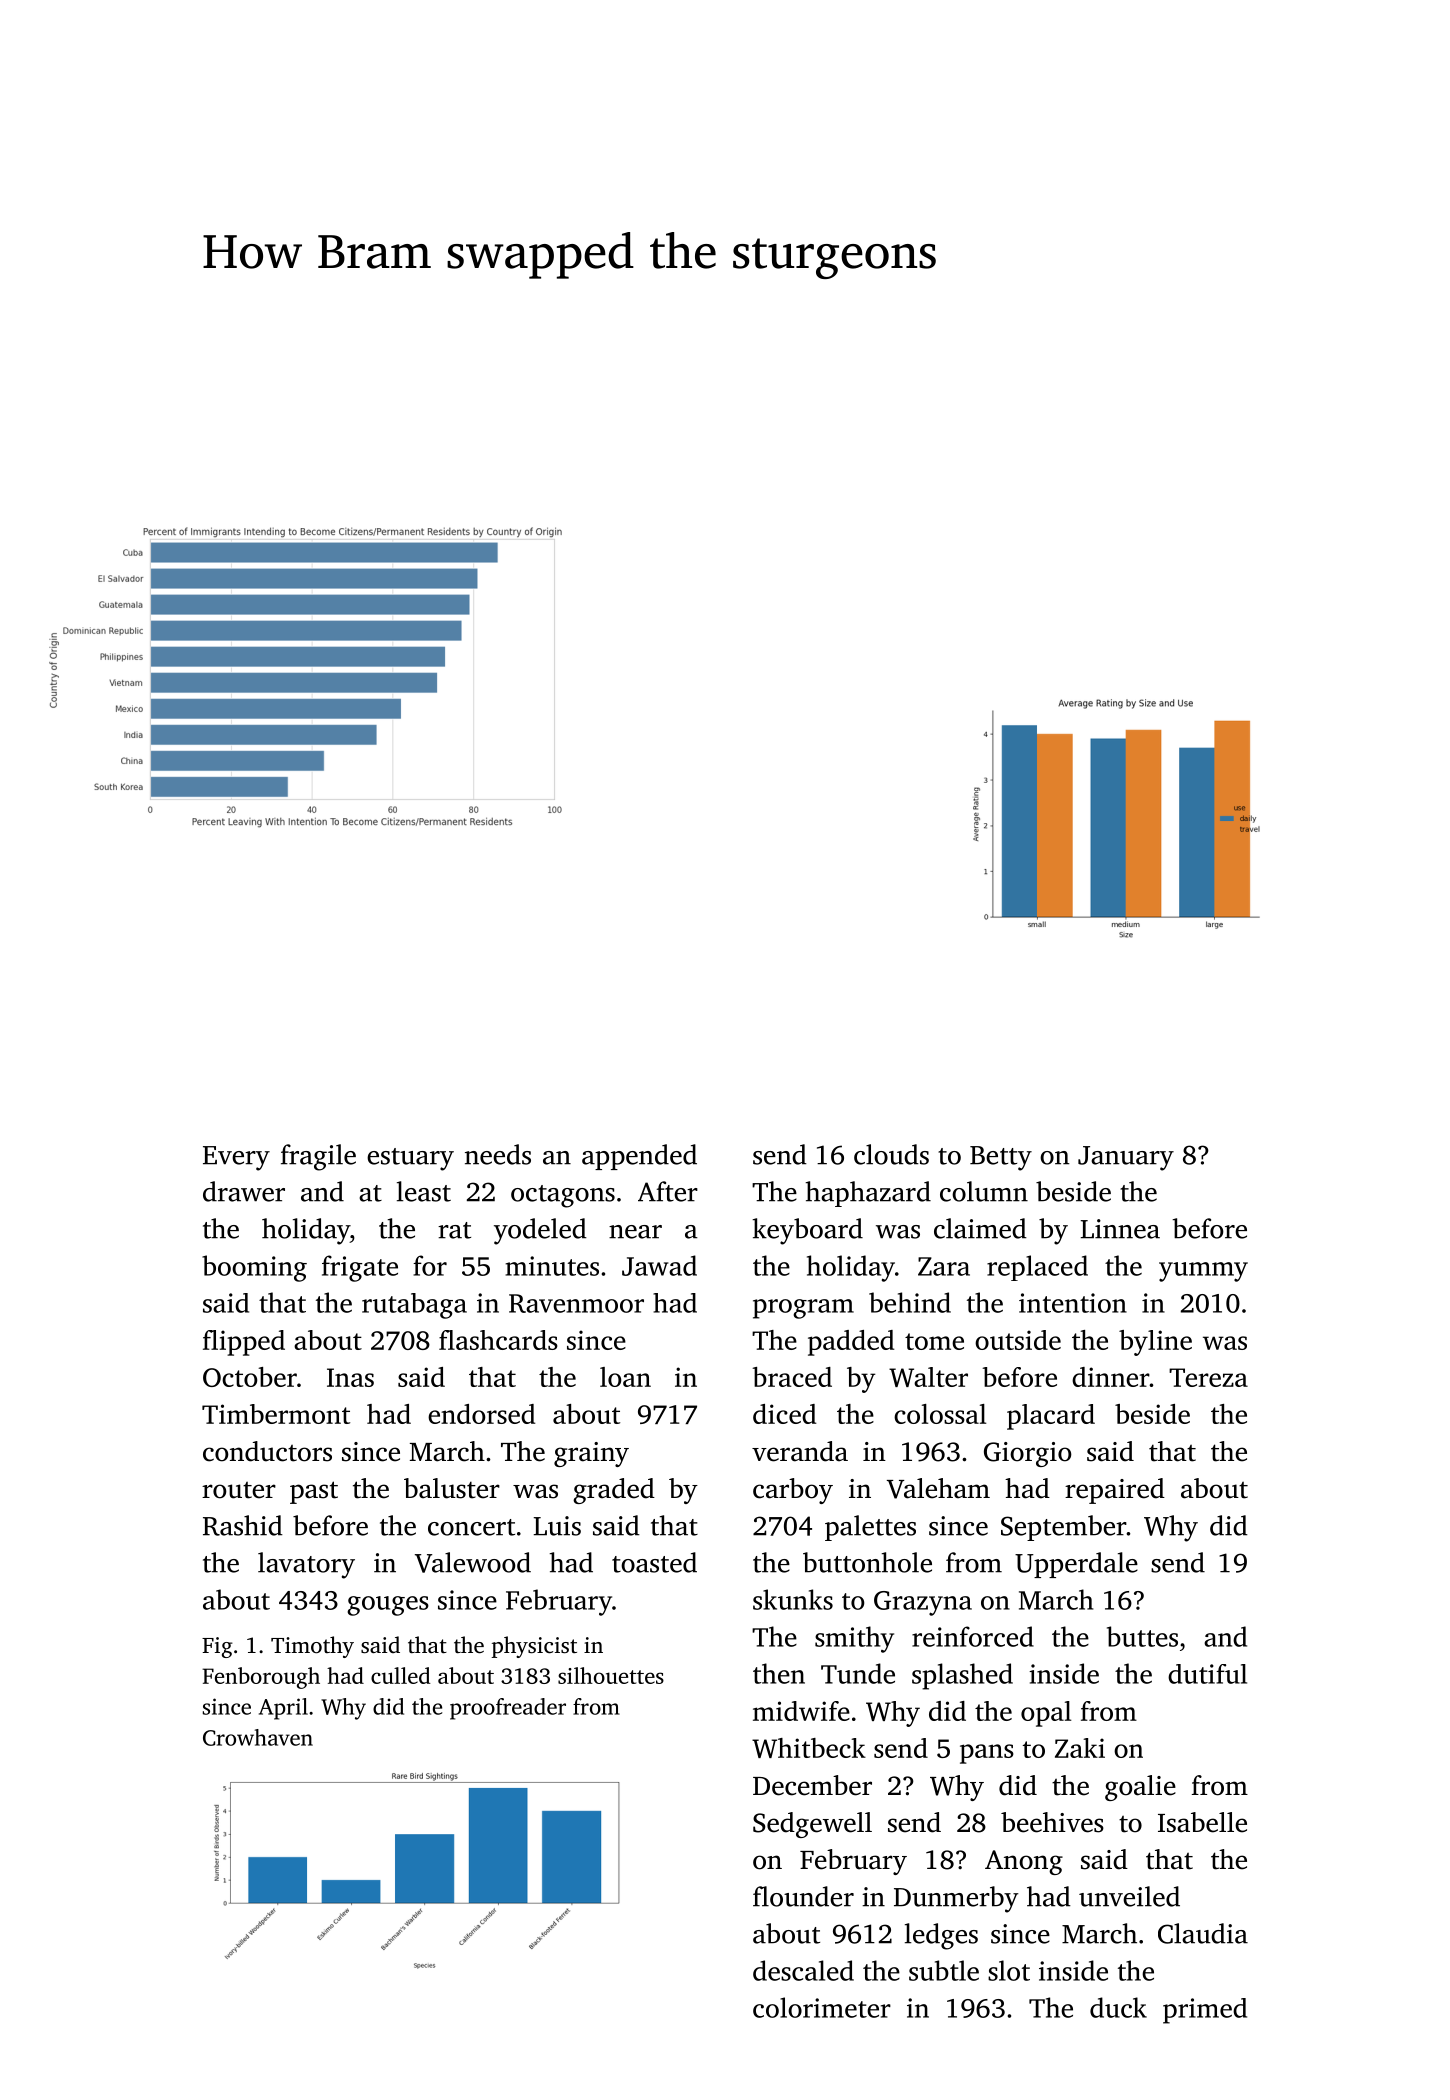 This document has height=2100, width=1450. Describe the element at coordinates (1208, 1377) in the document. I see `Tereza` at that location.
